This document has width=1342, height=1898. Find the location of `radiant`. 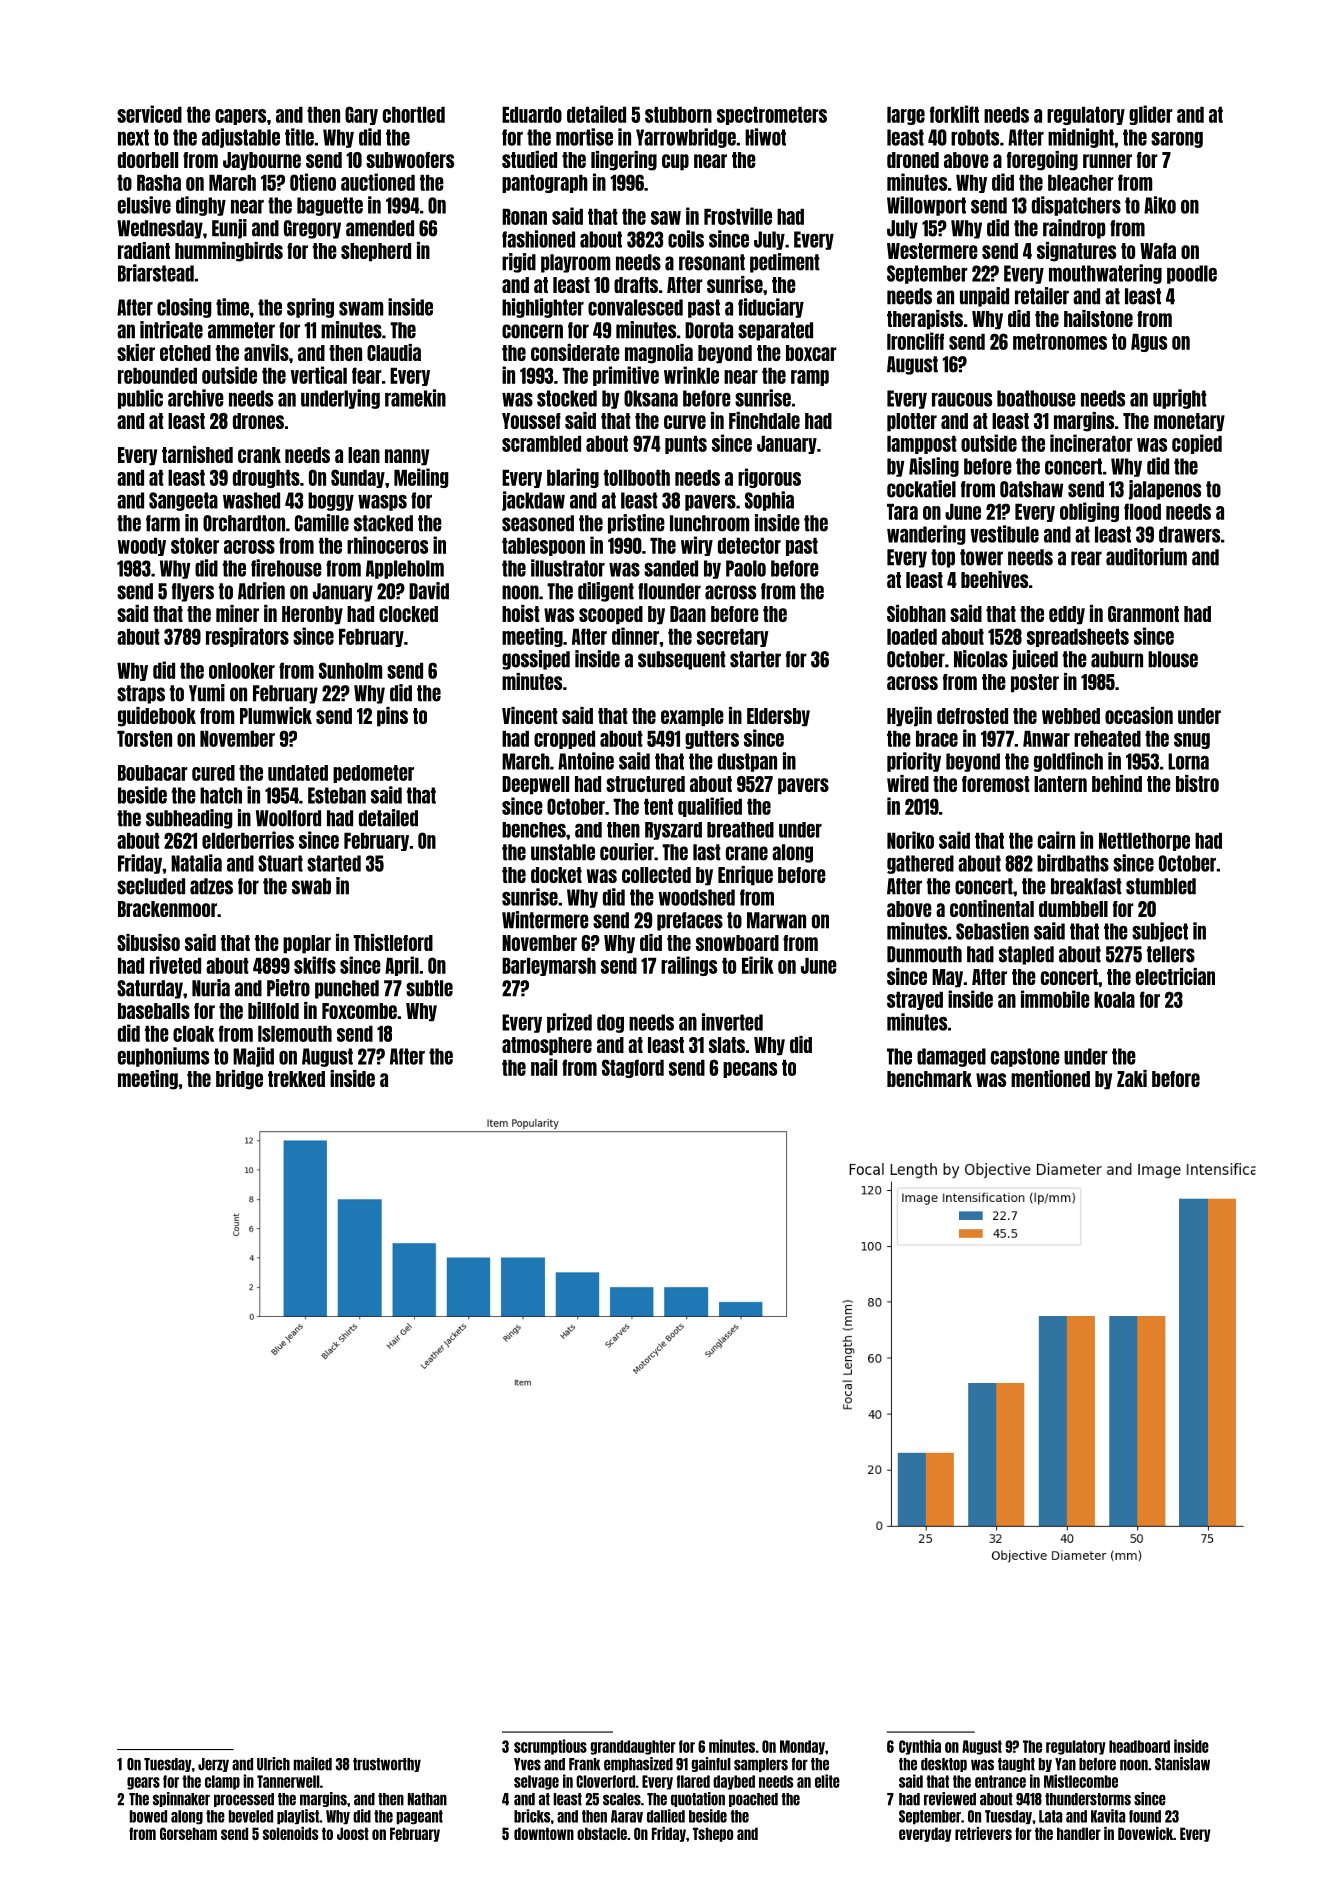

radiant is located at coordinates (144, 250).
